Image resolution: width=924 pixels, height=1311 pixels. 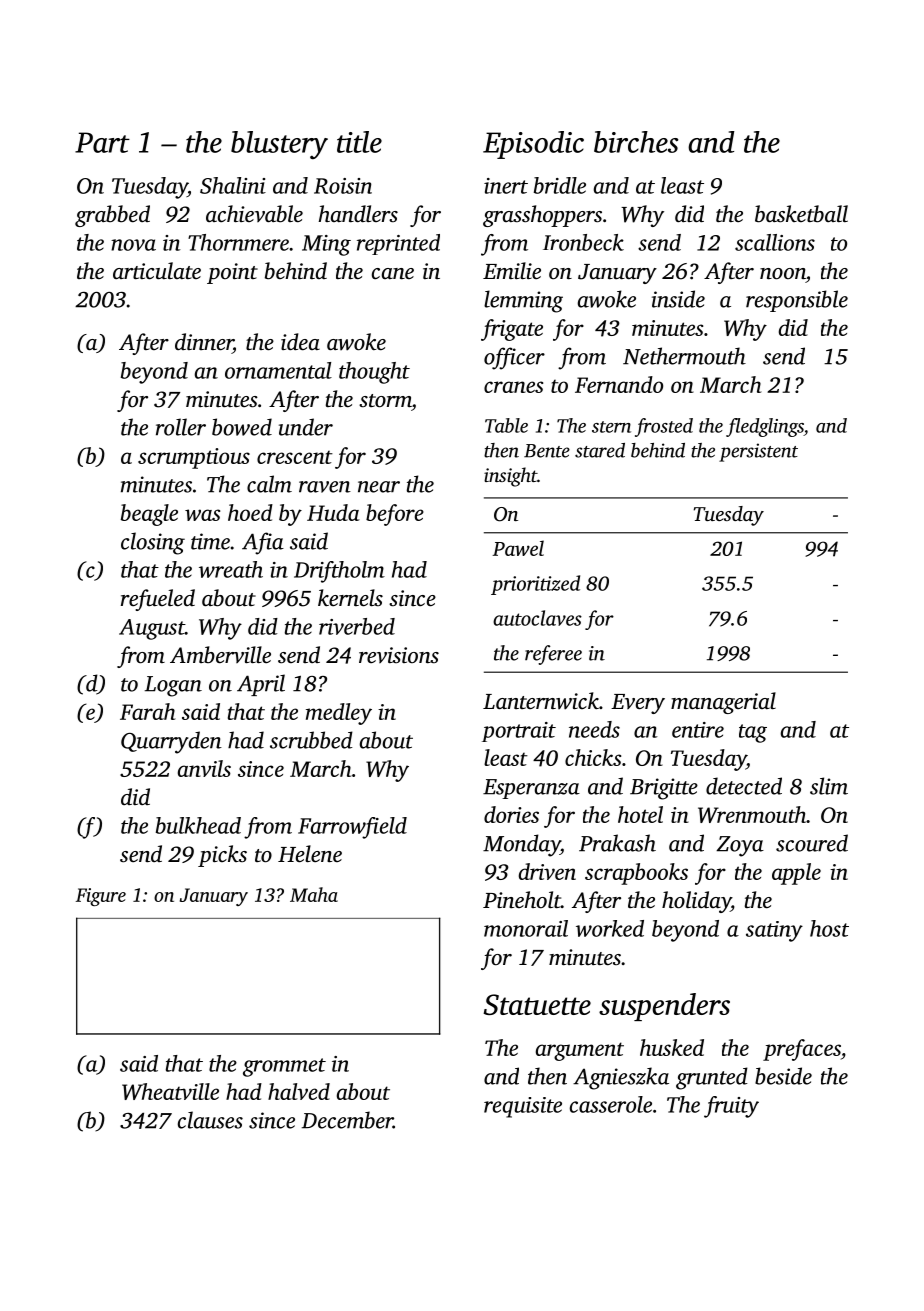 What do you see at coordinates (510, 477) in the page?
I see `insight` at bounding box center [510, 477].
